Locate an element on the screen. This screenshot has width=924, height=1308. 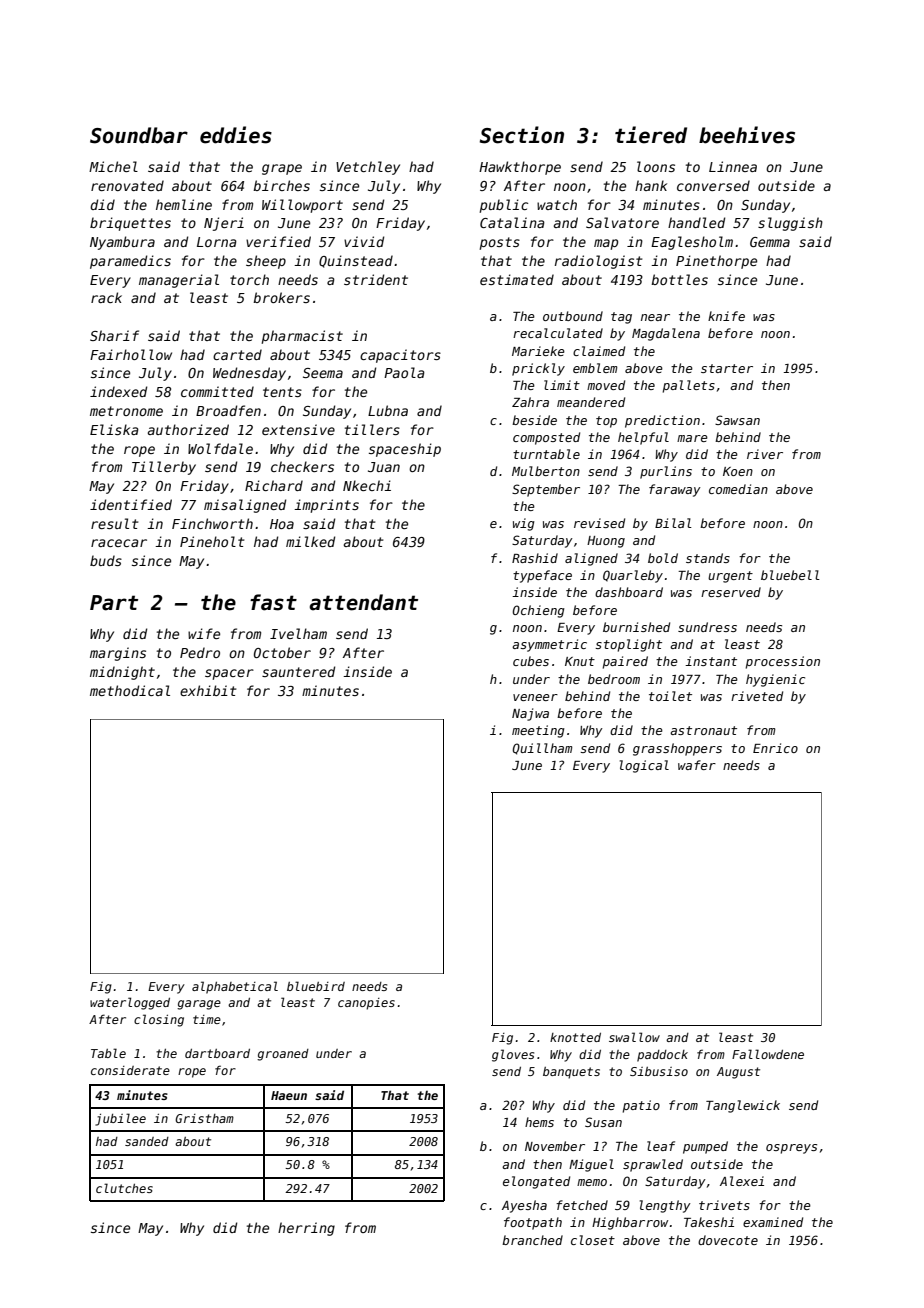
Najwa is located at coordinates (530, 714).
